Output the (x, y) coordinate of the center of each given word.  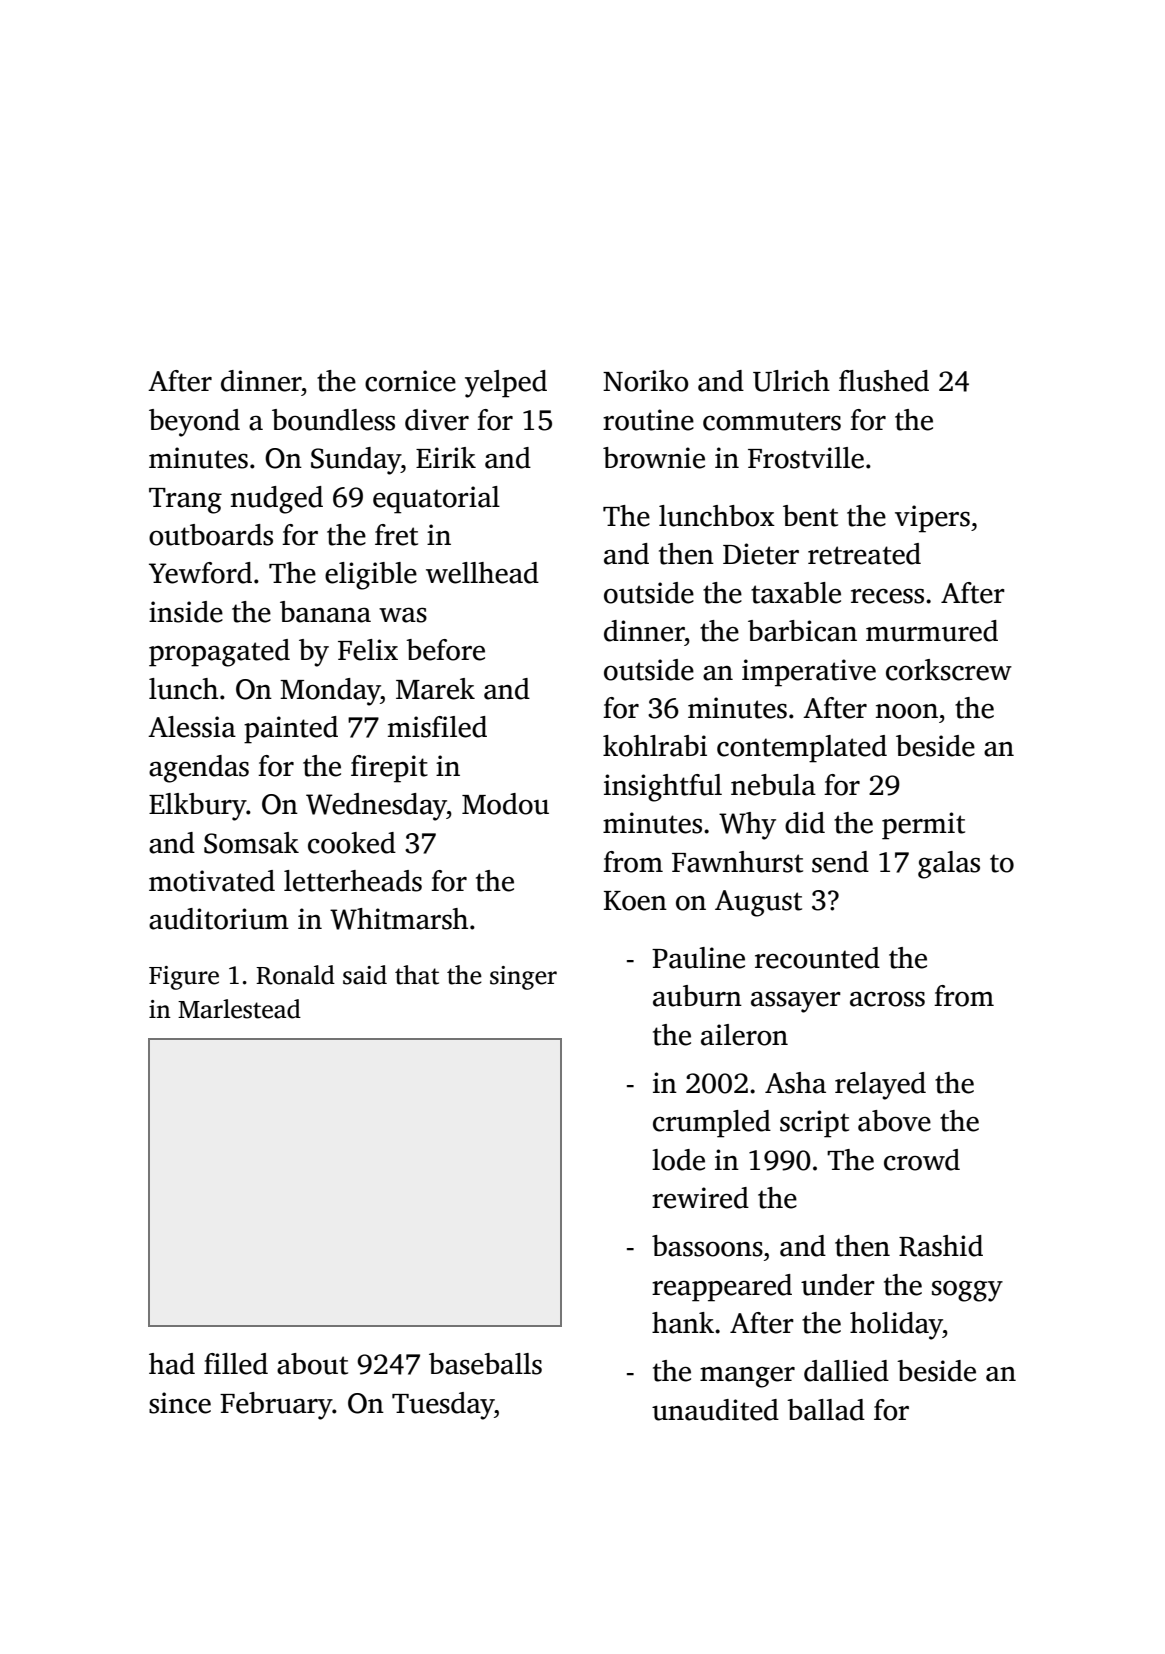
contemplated (802, 749)
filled (236, 1364)
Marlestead (239, 1009)
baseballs (485, 1364)
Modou (505, 804)
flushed (884, 381)
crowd (922, 1160)
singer (523, 978)
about (312, 1364)
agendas (199, 769)
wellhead (482, 573)
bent (810, 516)
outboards (211, 535)
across (887, 999)
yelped (506, 384)
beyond (194, 423)
